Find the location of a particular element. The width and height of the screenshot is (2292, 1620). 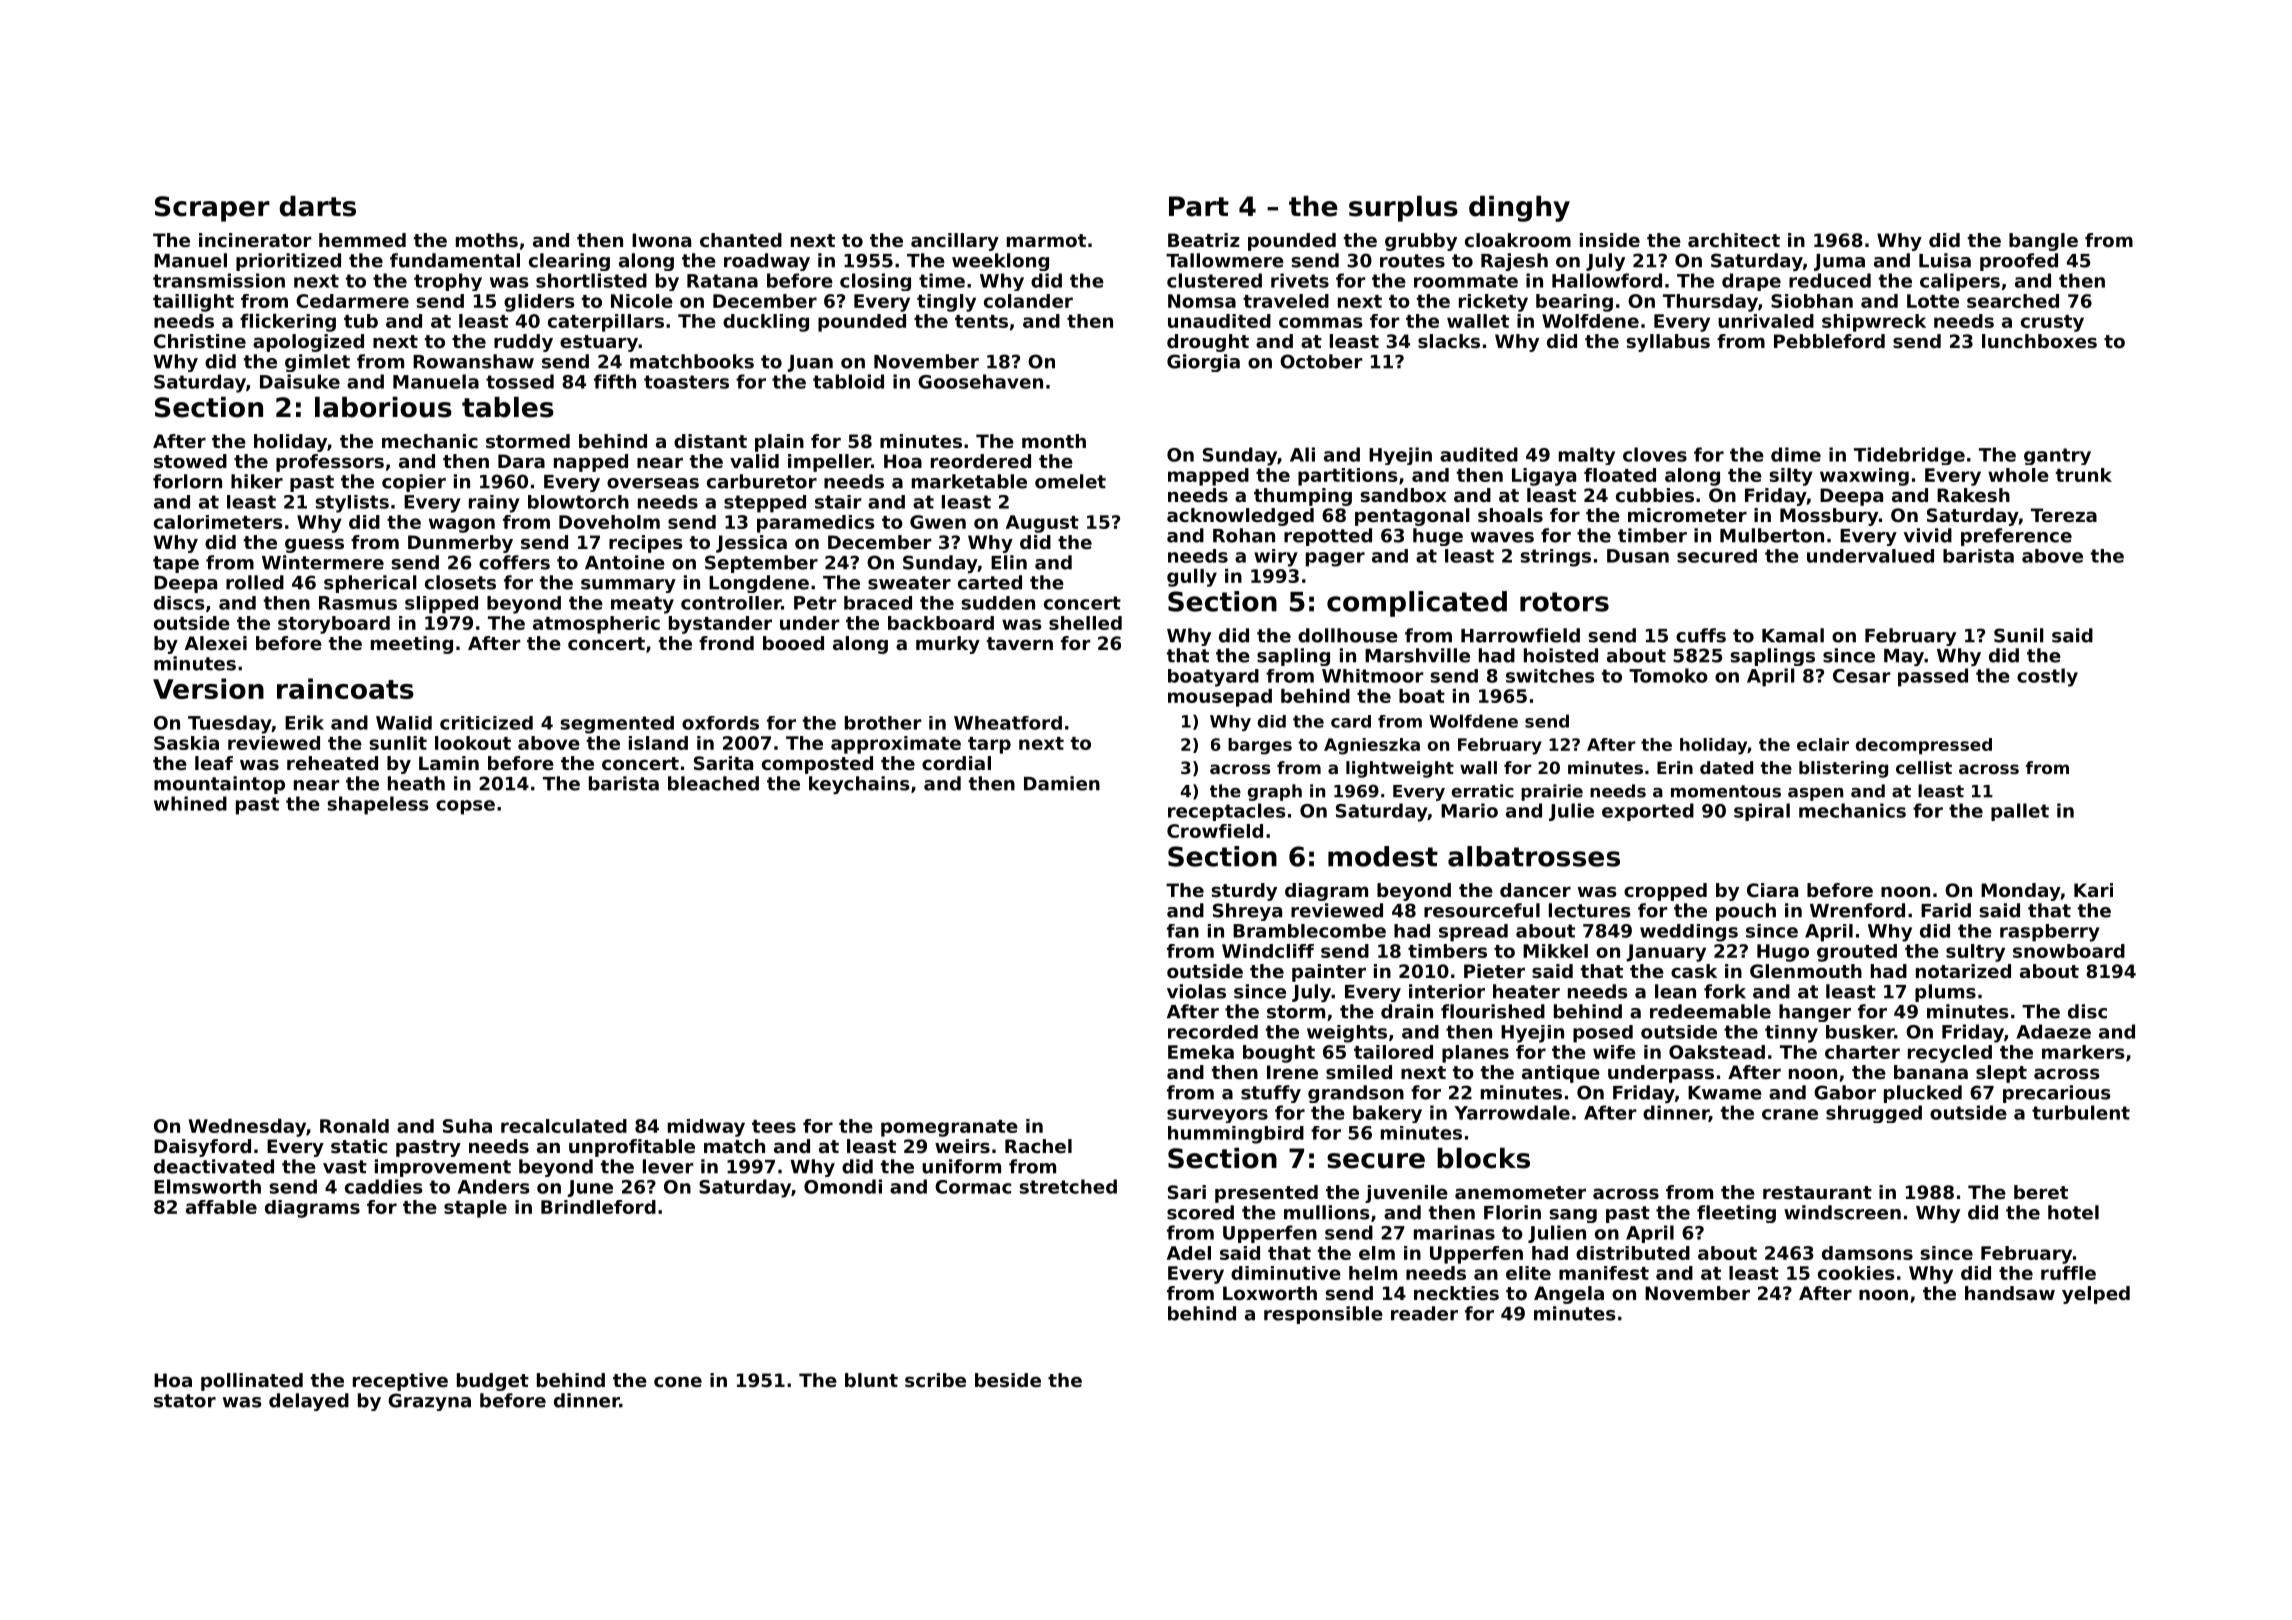

Hallowford is located at coordinates (1607, 280).
